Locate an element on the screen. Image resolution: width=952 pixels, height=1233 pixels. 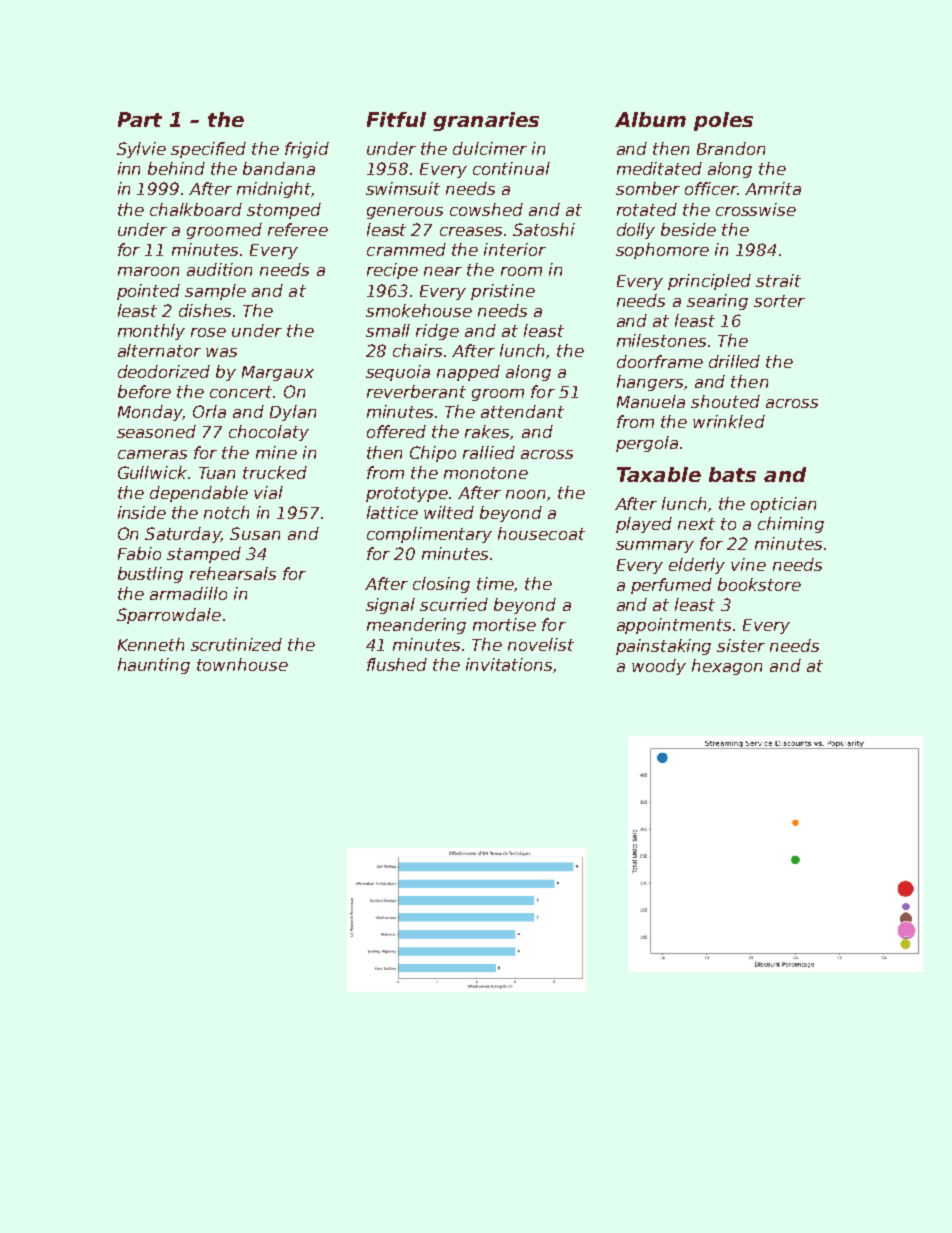
Album is located at coordinates (650, 119).
